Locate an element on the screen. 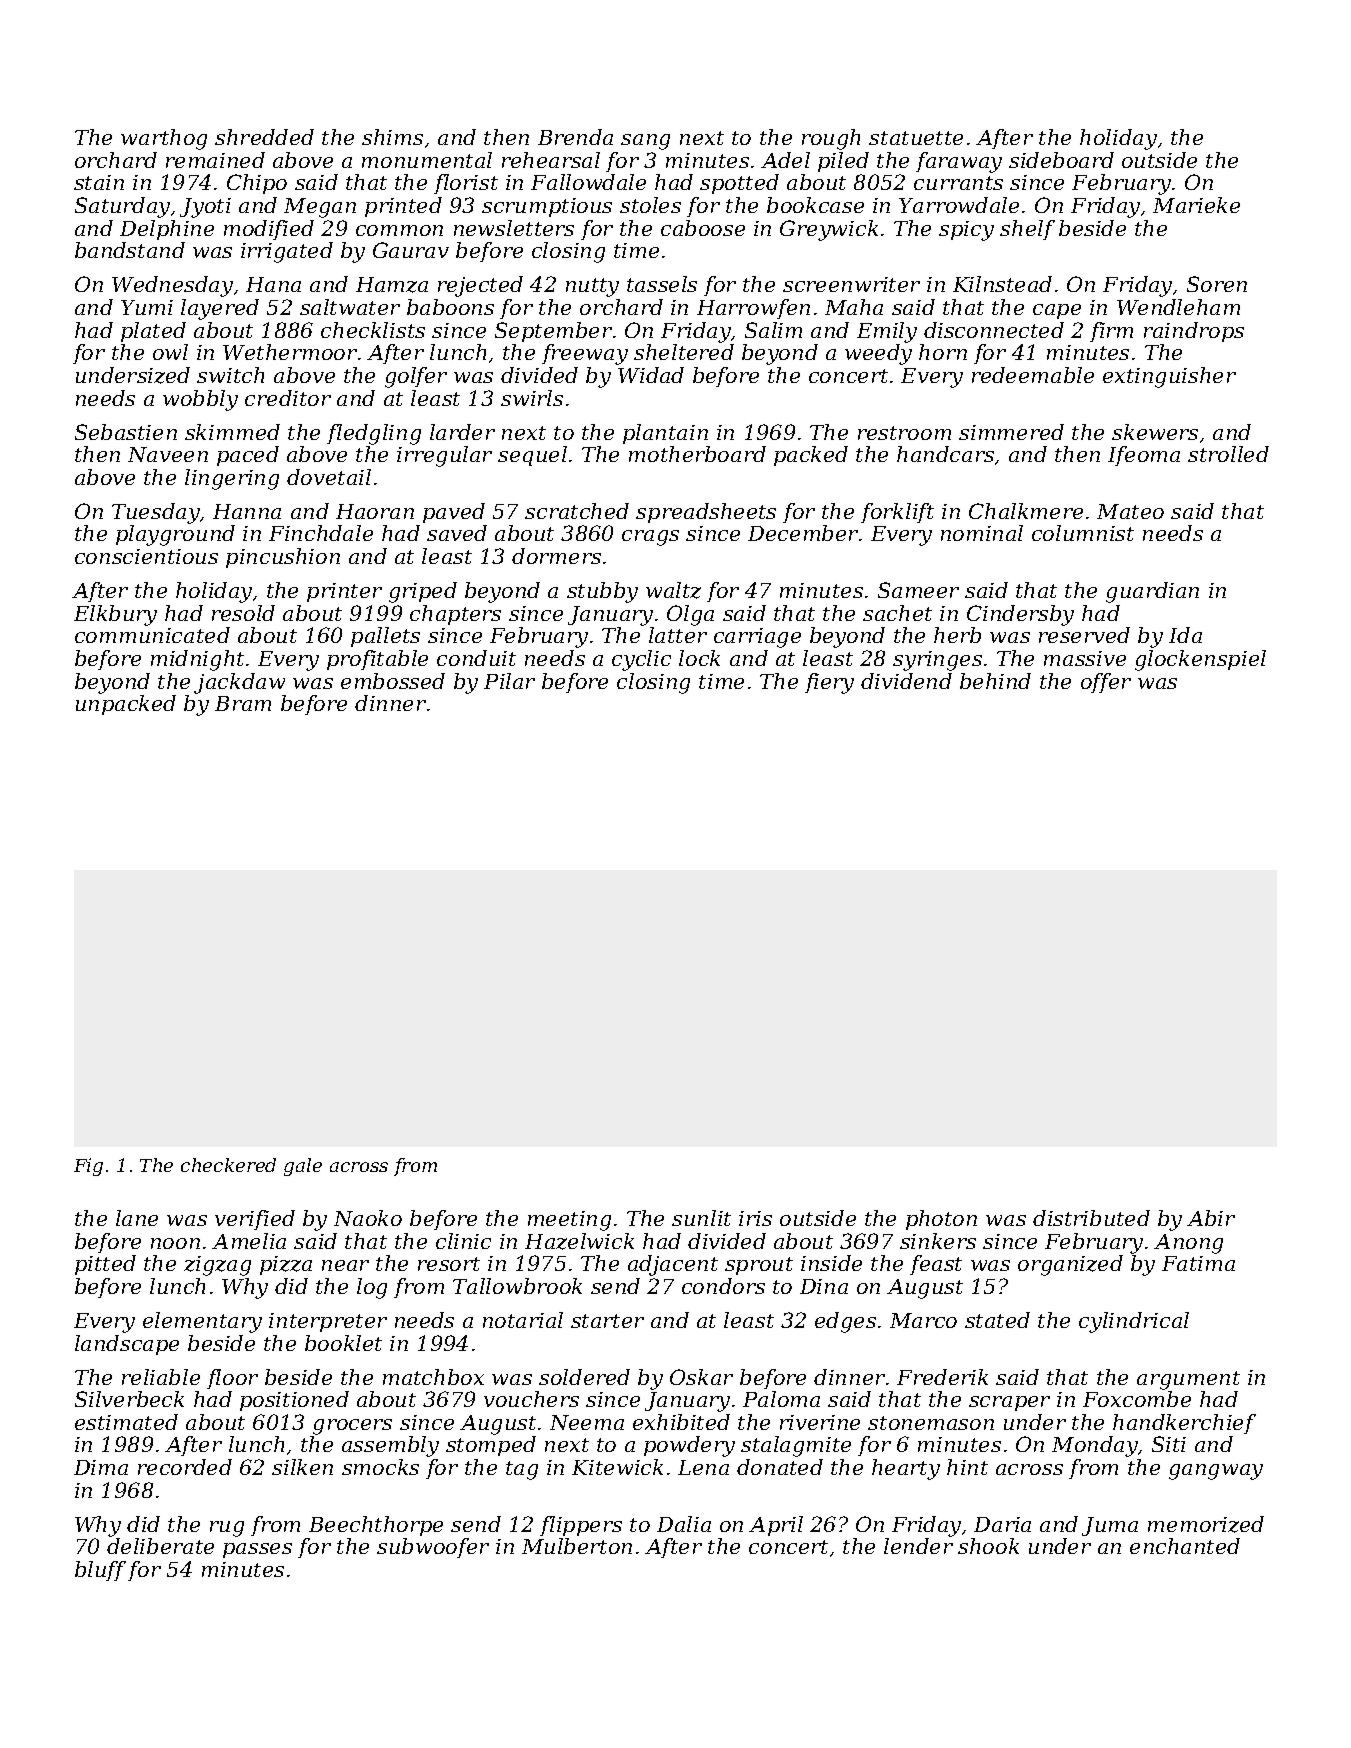 The height and width of the screenshot is (1748, 1351). carriage is located at coordinates (757, 638).
